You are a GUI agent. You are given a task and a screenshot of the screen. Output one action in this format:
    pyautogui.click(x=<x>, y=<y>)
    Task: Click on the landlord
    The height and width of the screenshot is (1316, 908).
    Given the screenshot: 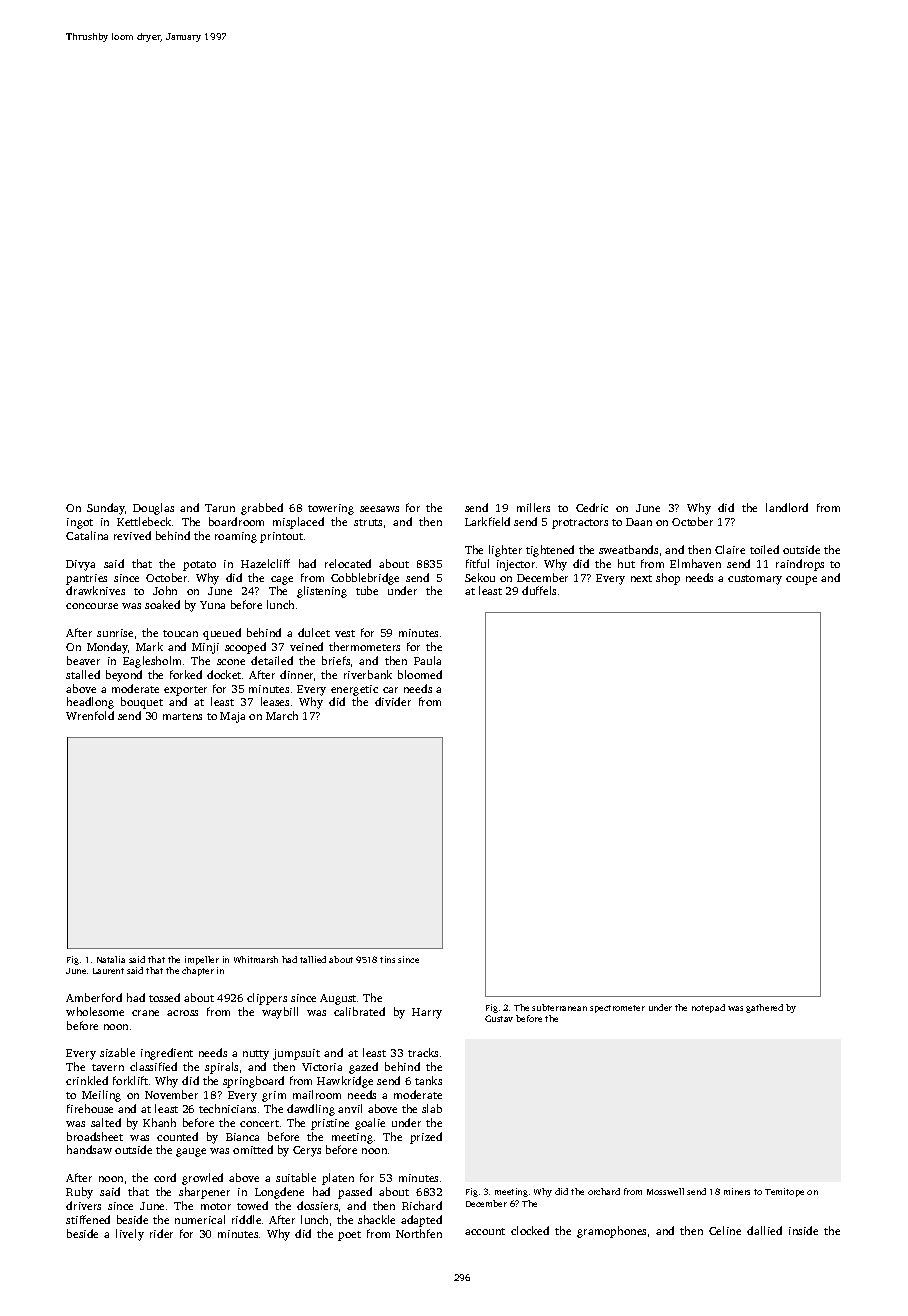 What is the action you would take?
    pyautogui.click(x=787, y=507)
